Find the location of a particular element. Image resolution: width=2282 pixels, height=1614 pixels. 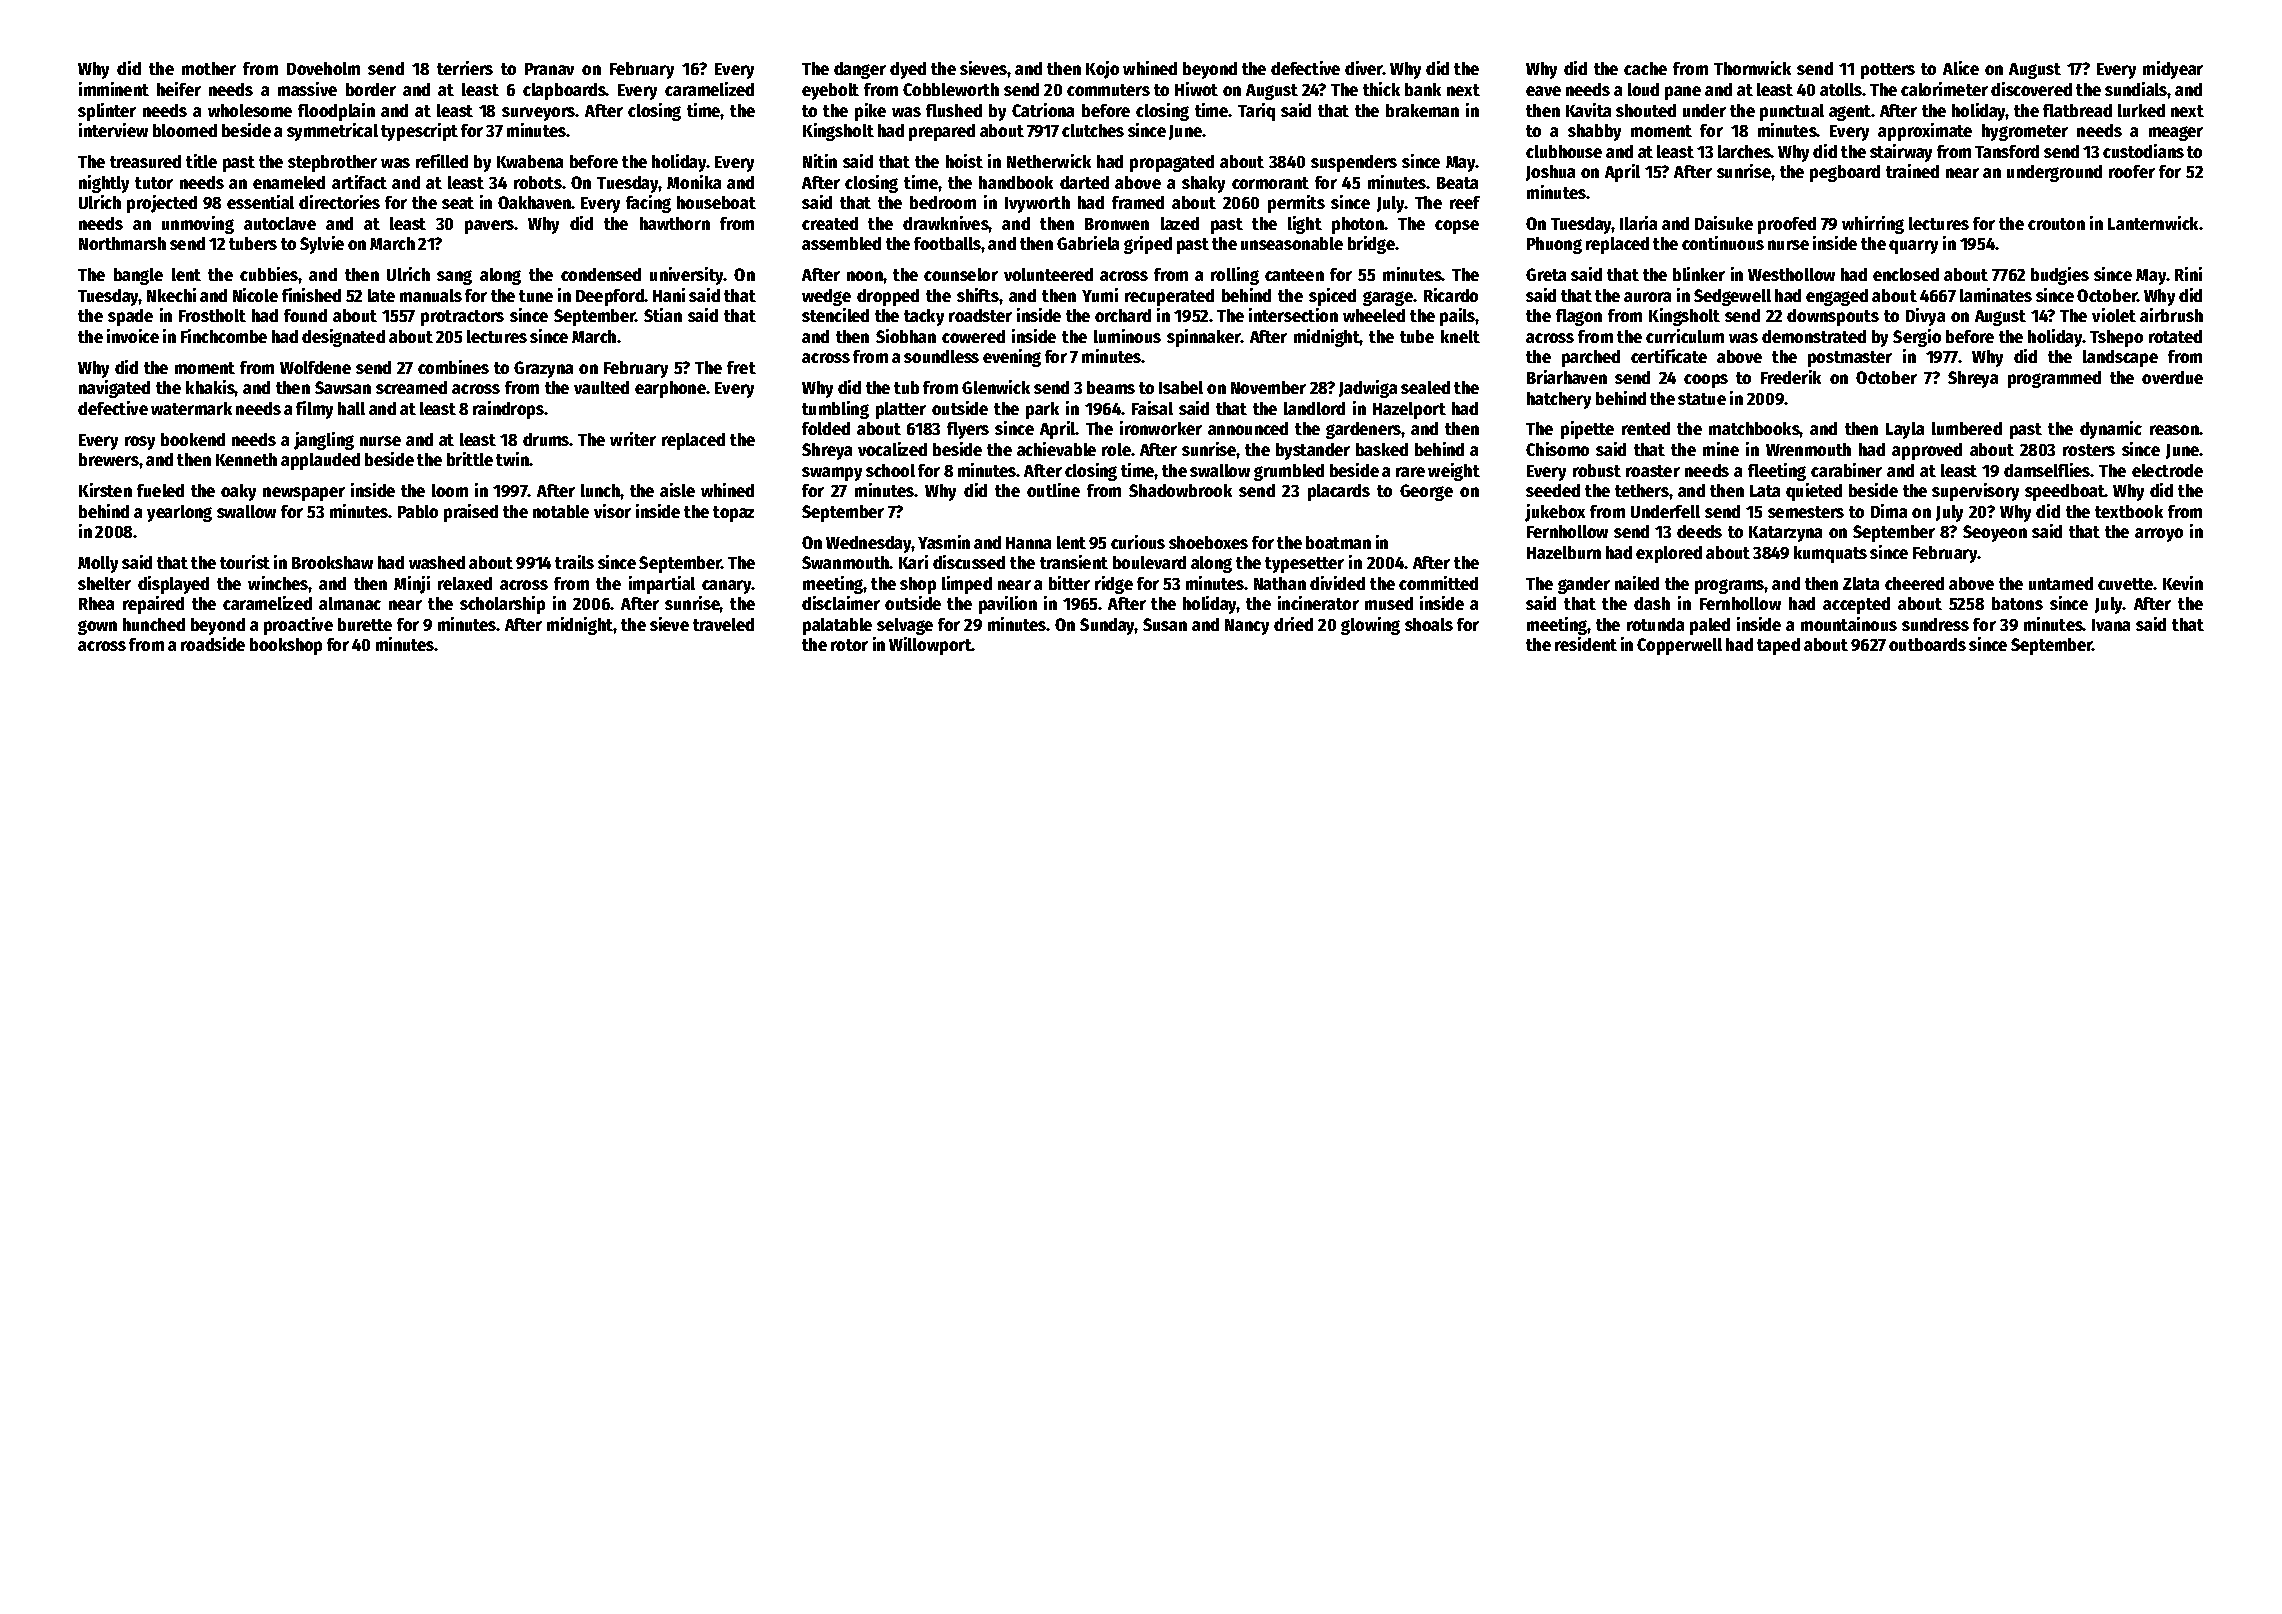

accepted is located at coordinates (1856, 605).
